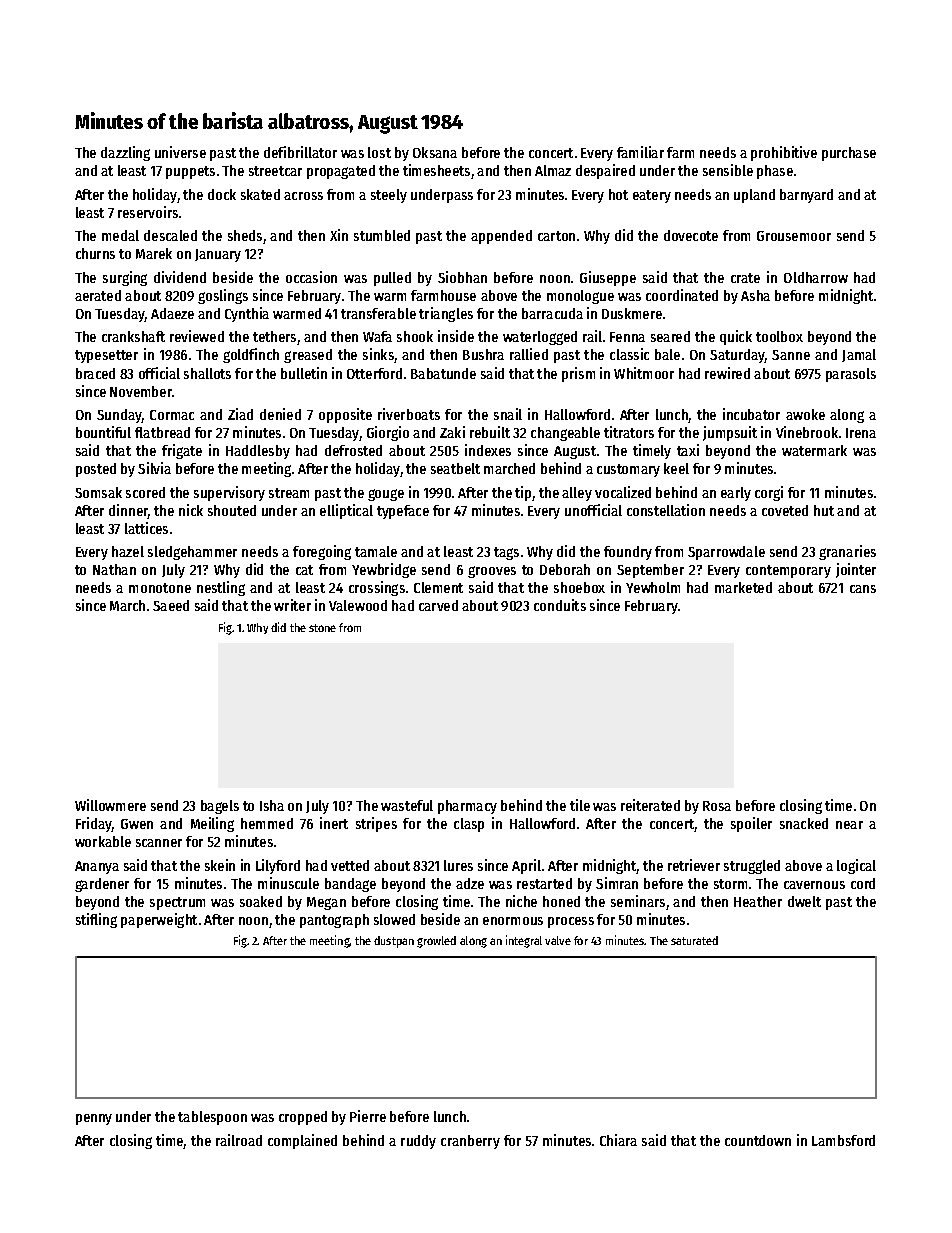 The height and width of the screenshot is (1233, 952). I want to click on marketed, so click(743, 587).
